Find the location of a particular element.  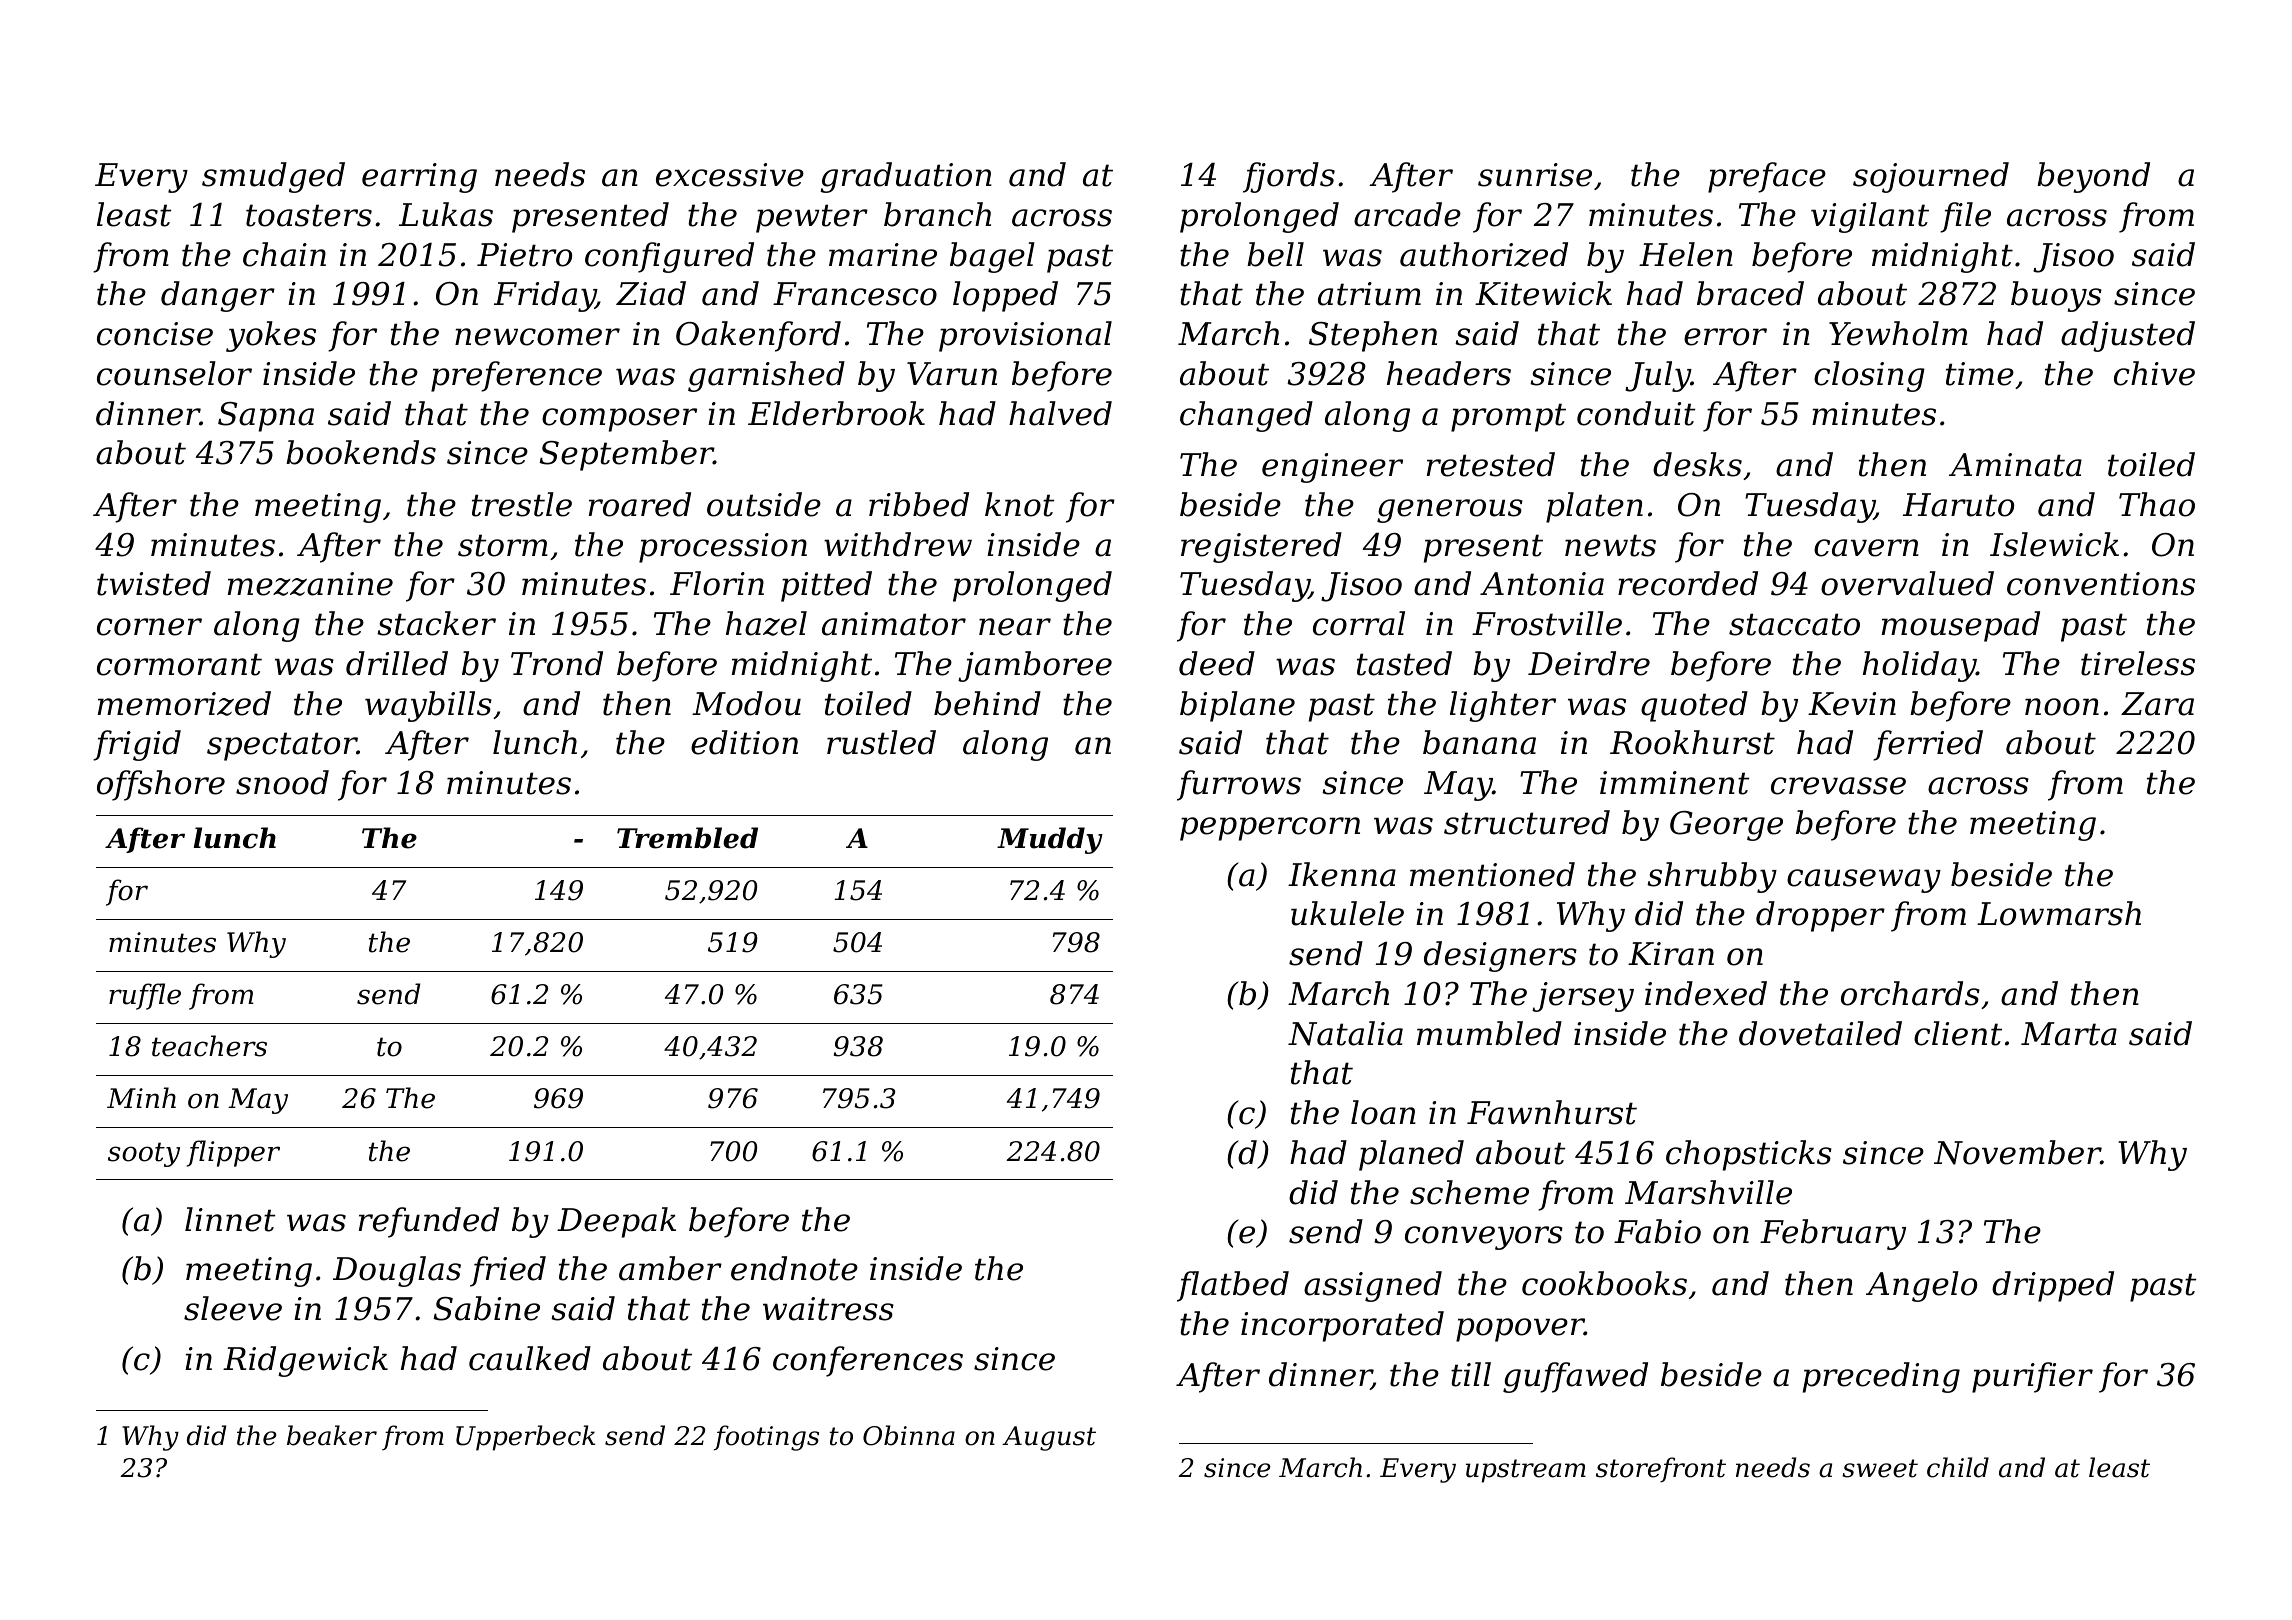

incorporated is located at coordinates (1342, 1326).
